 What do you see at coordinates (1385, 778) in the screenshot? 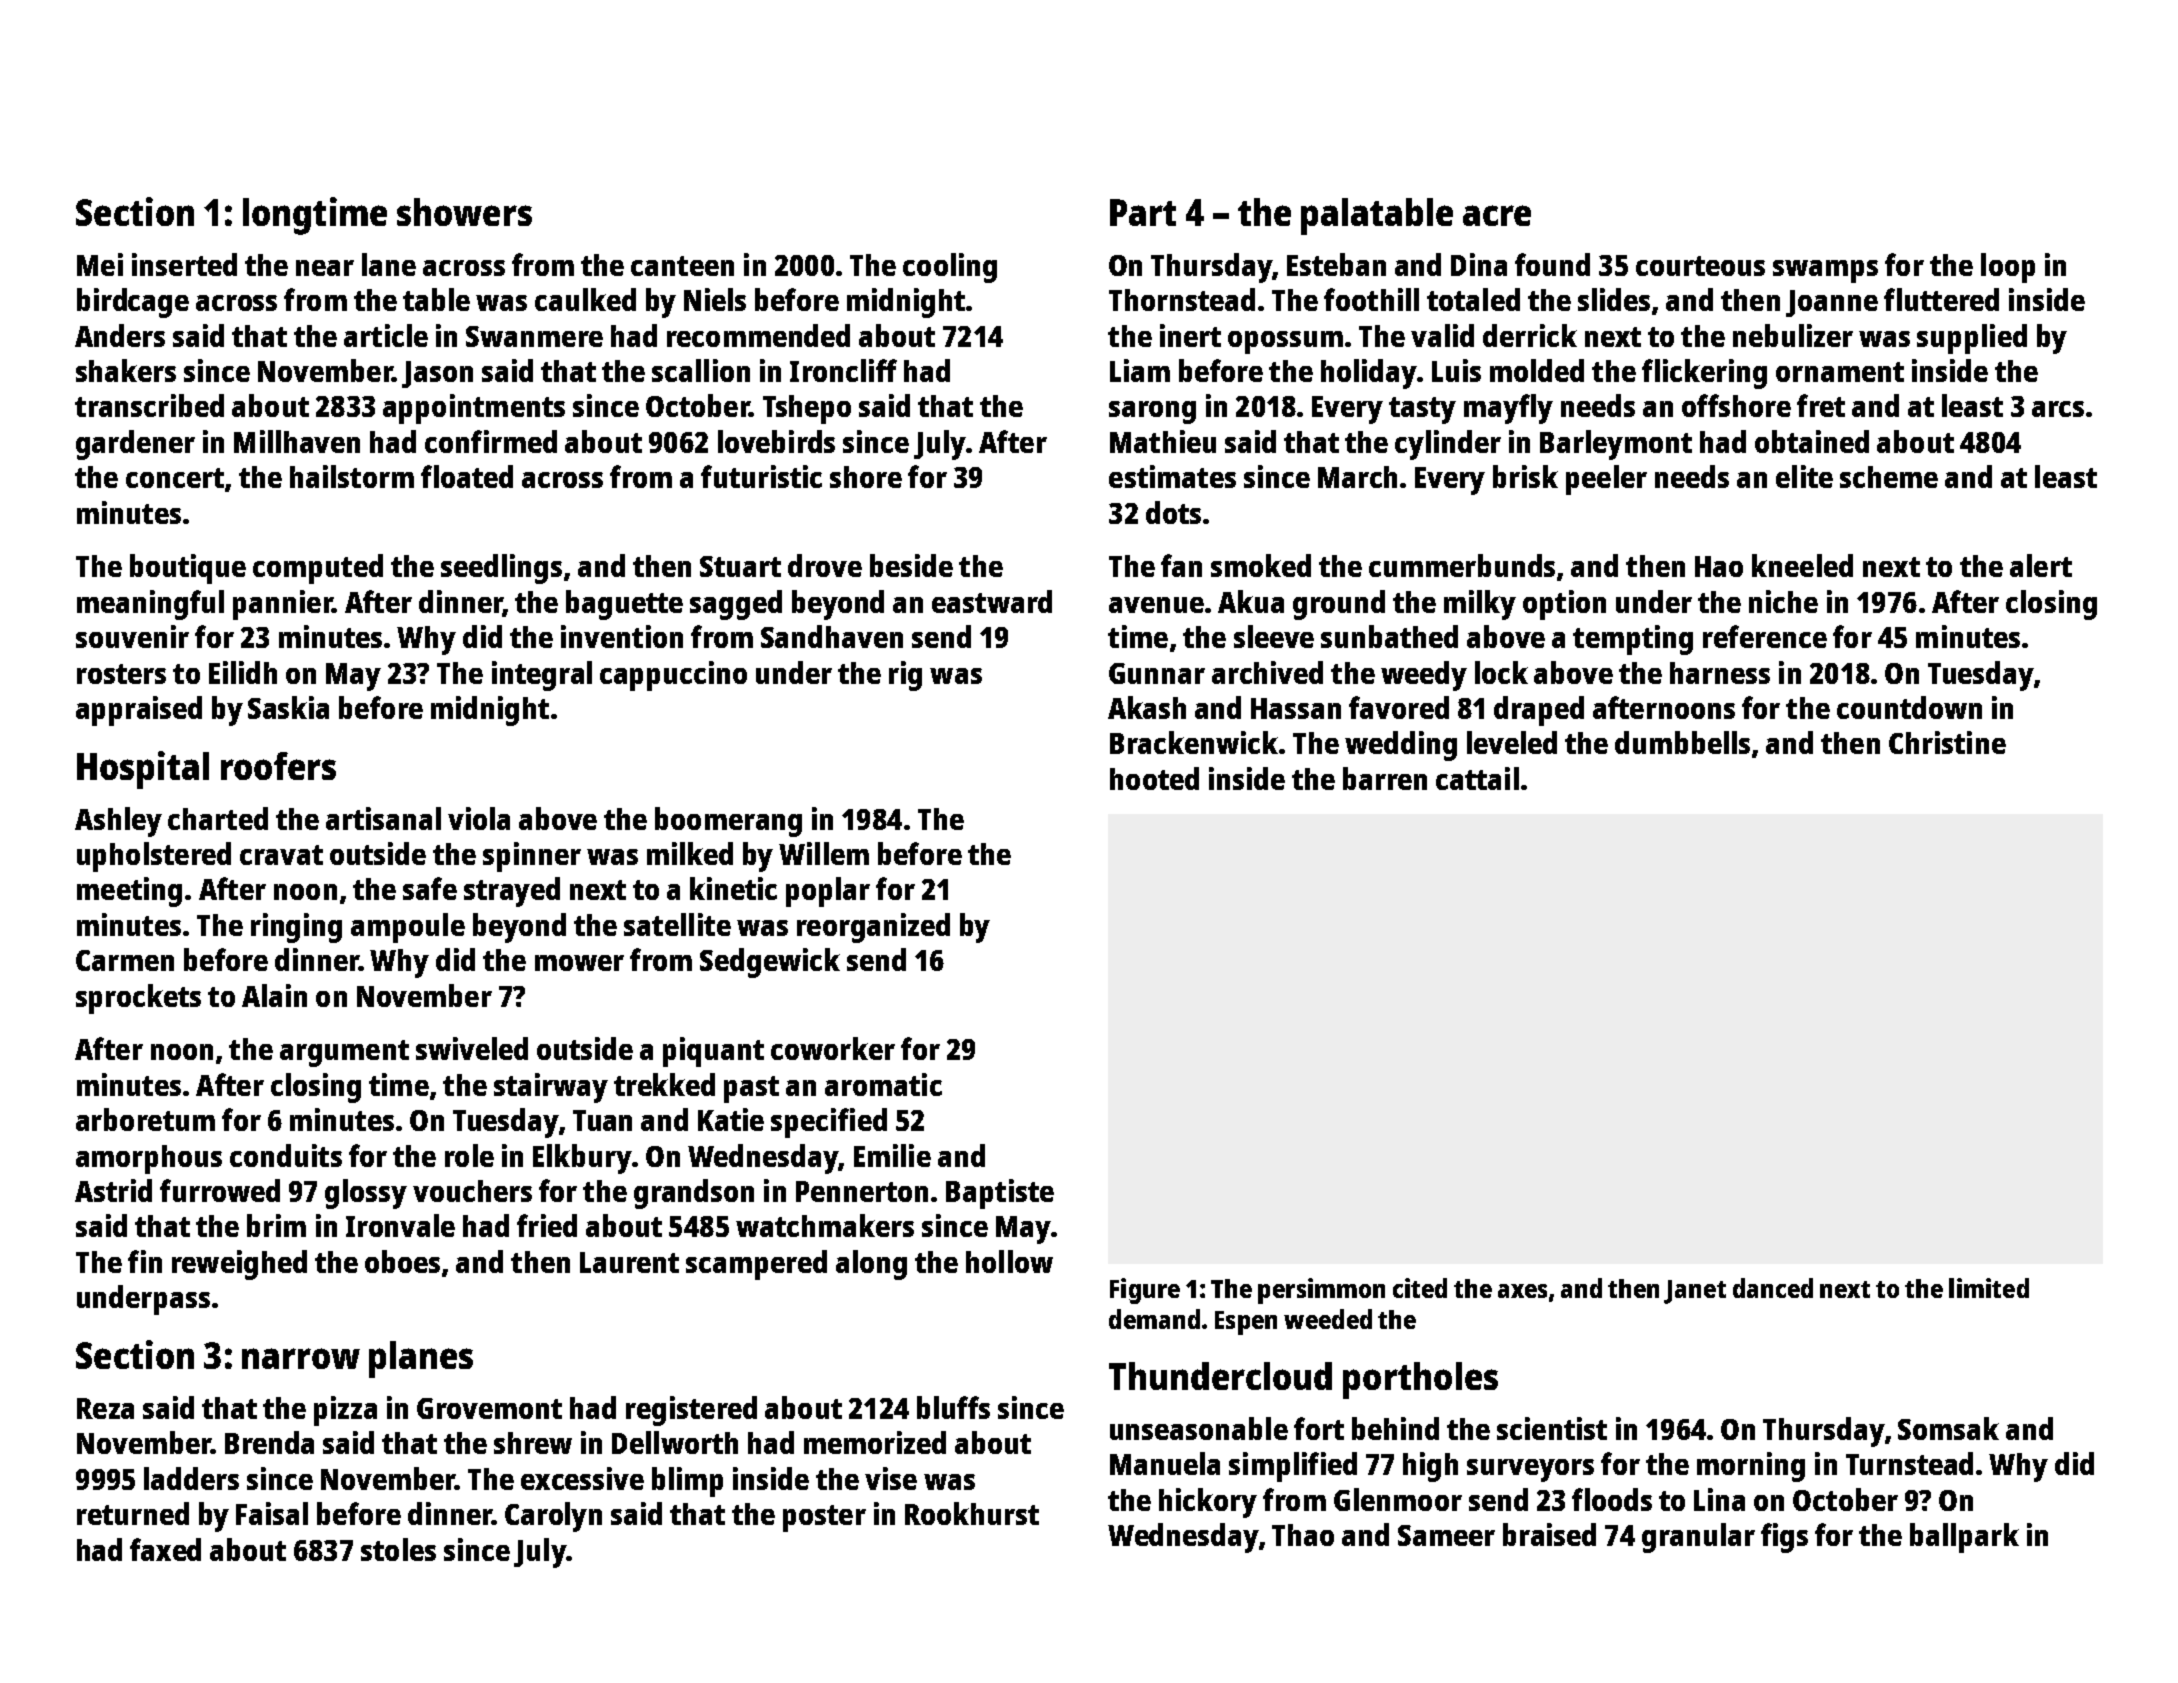
I see `barren` at bounding box center [1385, 778].
